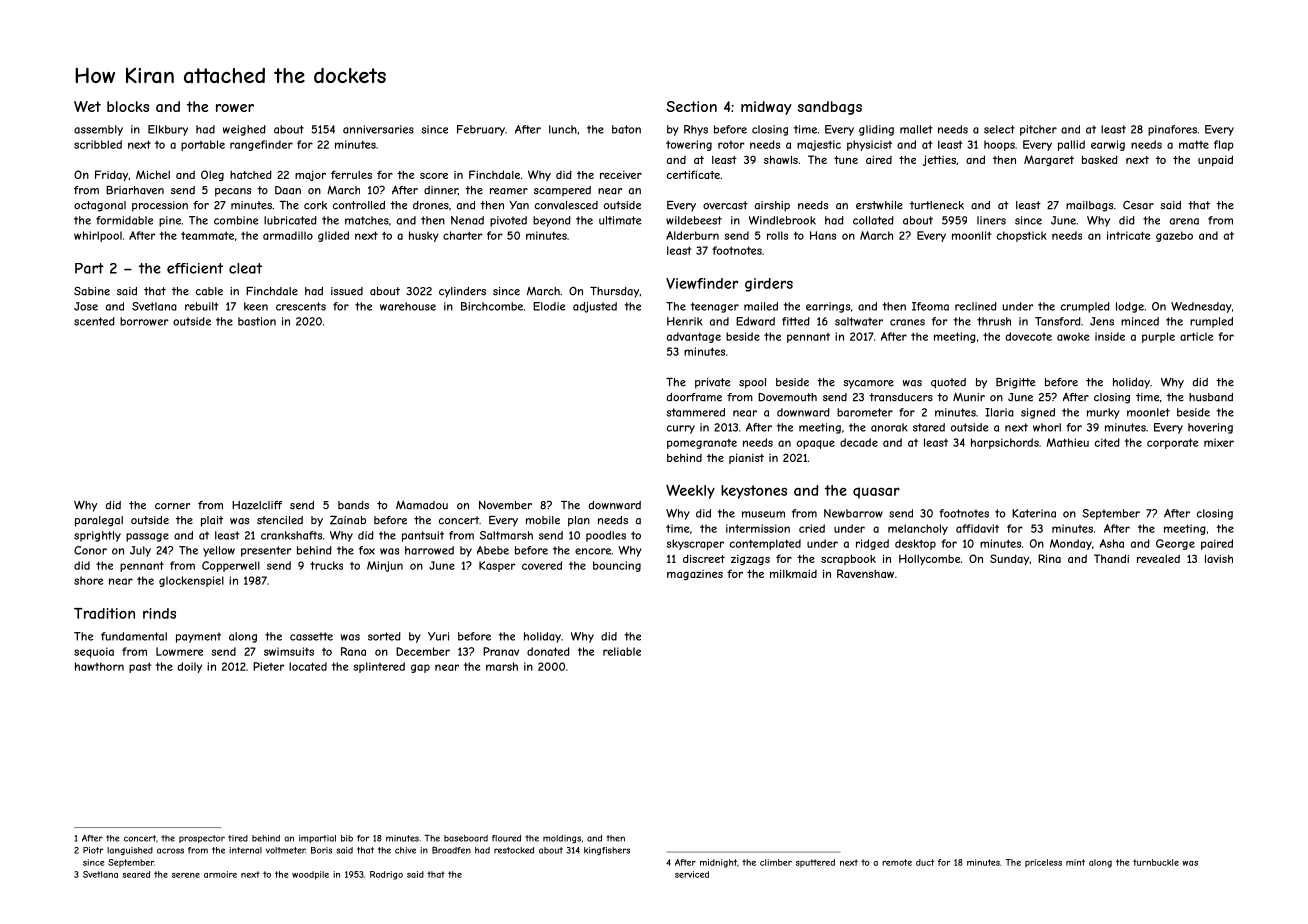 This document has height=924, width=1308. What do you see at coordinates (972, 235) in the document?
I see `moonlit` at bounding box center [972, 235].
